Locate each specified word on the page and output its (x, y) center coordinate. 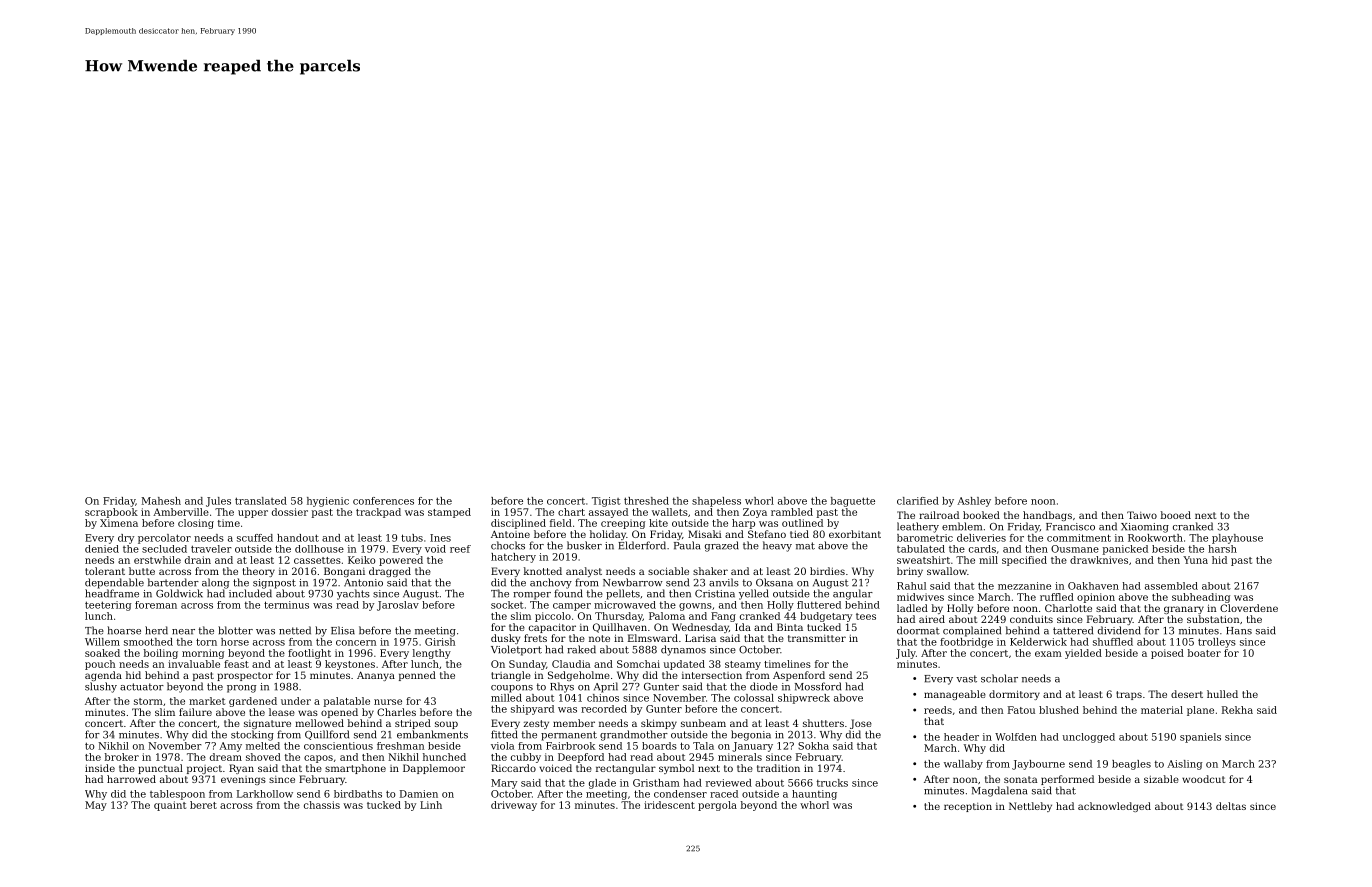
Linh (431, 805)
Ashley (974, 502)
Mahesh (161, 501)
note (599, 638)
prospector (245, 676)
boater (1204, 653)
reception (968, 807)
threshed (646, 501)
